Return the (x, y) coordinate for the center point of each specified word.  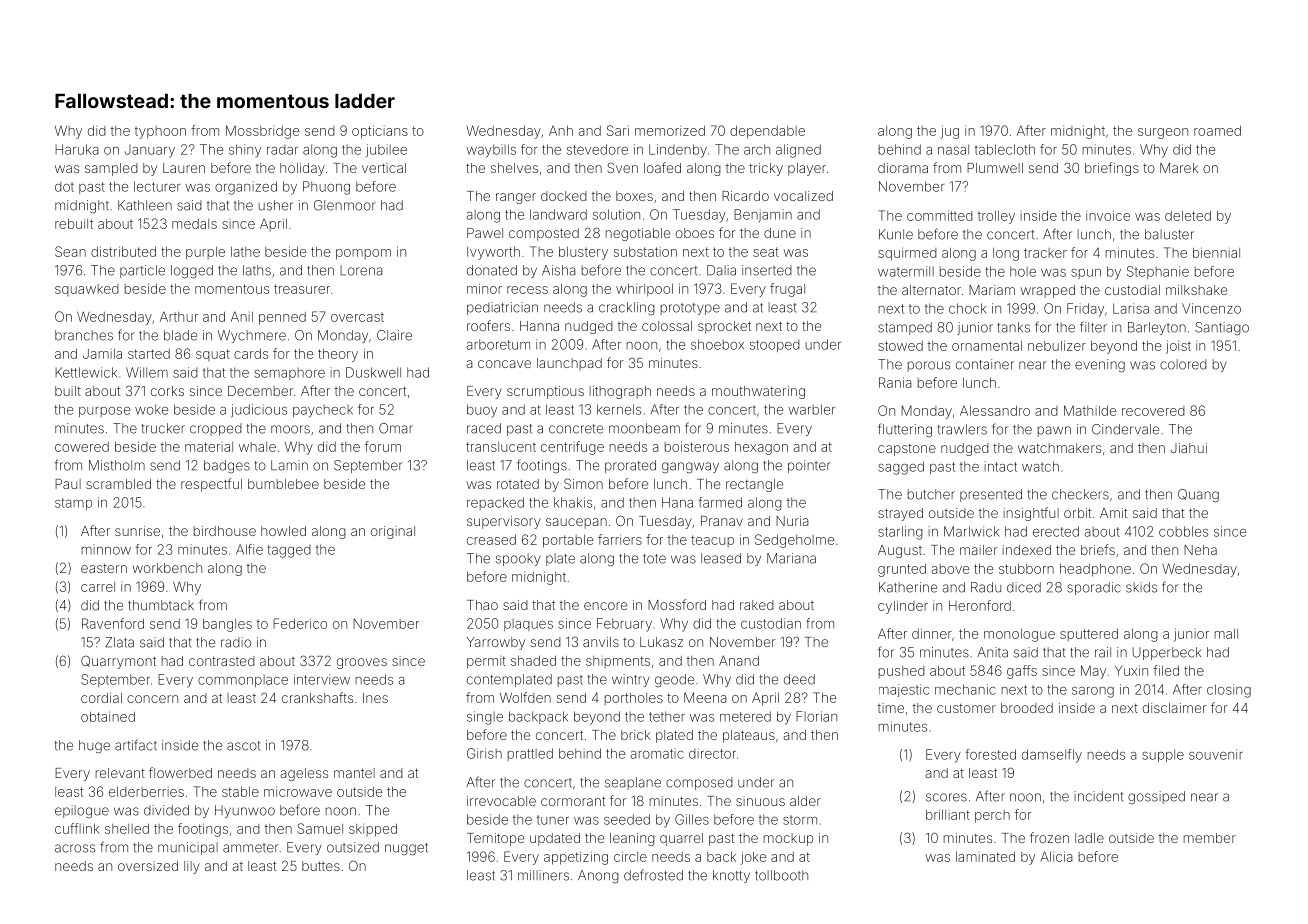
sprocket (724, 327)
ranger (516, 198)
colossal (667, 326)
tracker (1045, 253)
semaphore (289, 374)
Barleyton (1157, 328)
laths (257, 270)
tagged (289, 551)
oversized (148, 866)
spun (1086, 274)
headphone (1095, 570)
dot (64, 187)
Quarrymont (118, 662)
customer (966, 708)
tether (667, 716)
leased (721, 558)
